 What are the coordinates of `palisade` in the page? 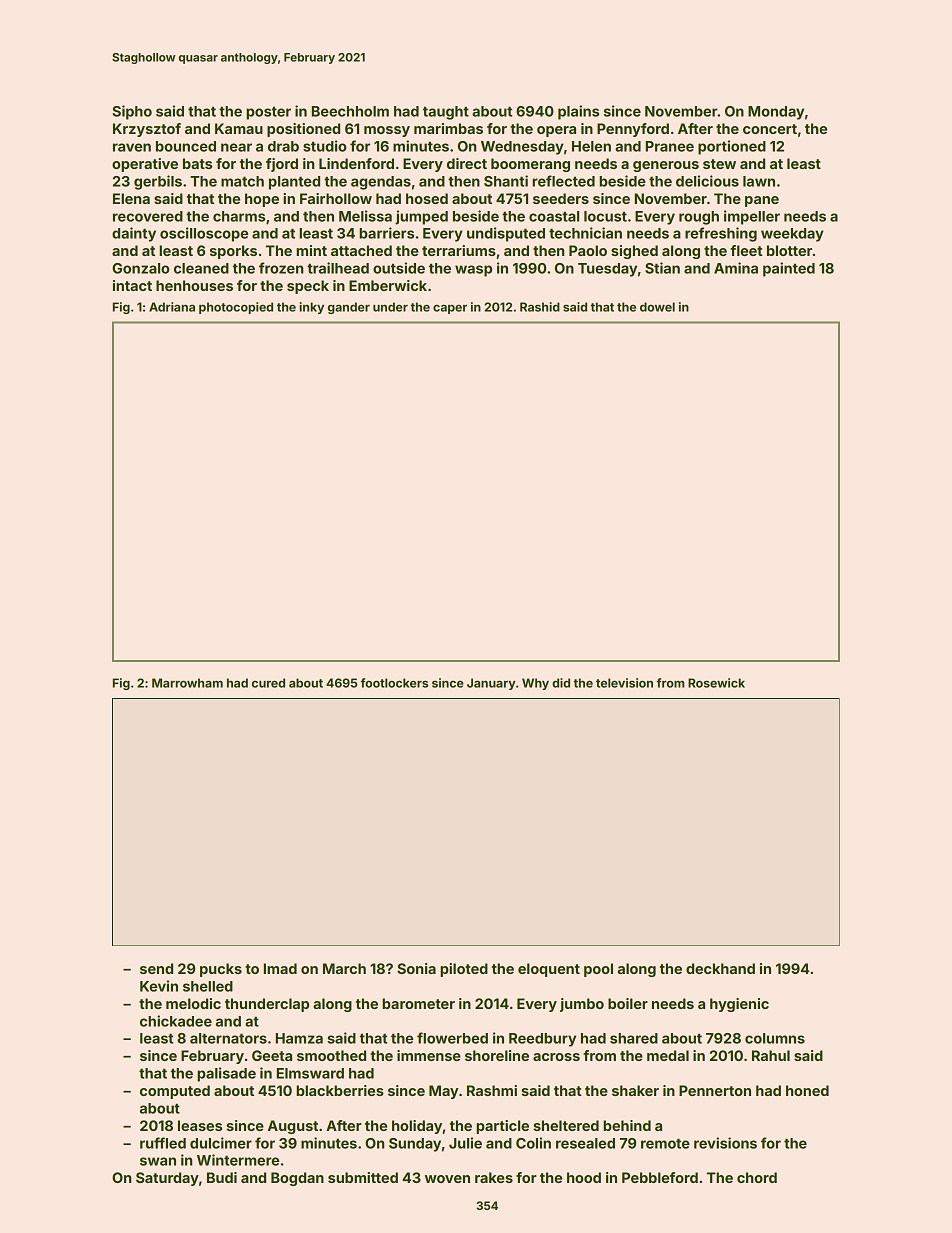 It's located at (226, 1074).
